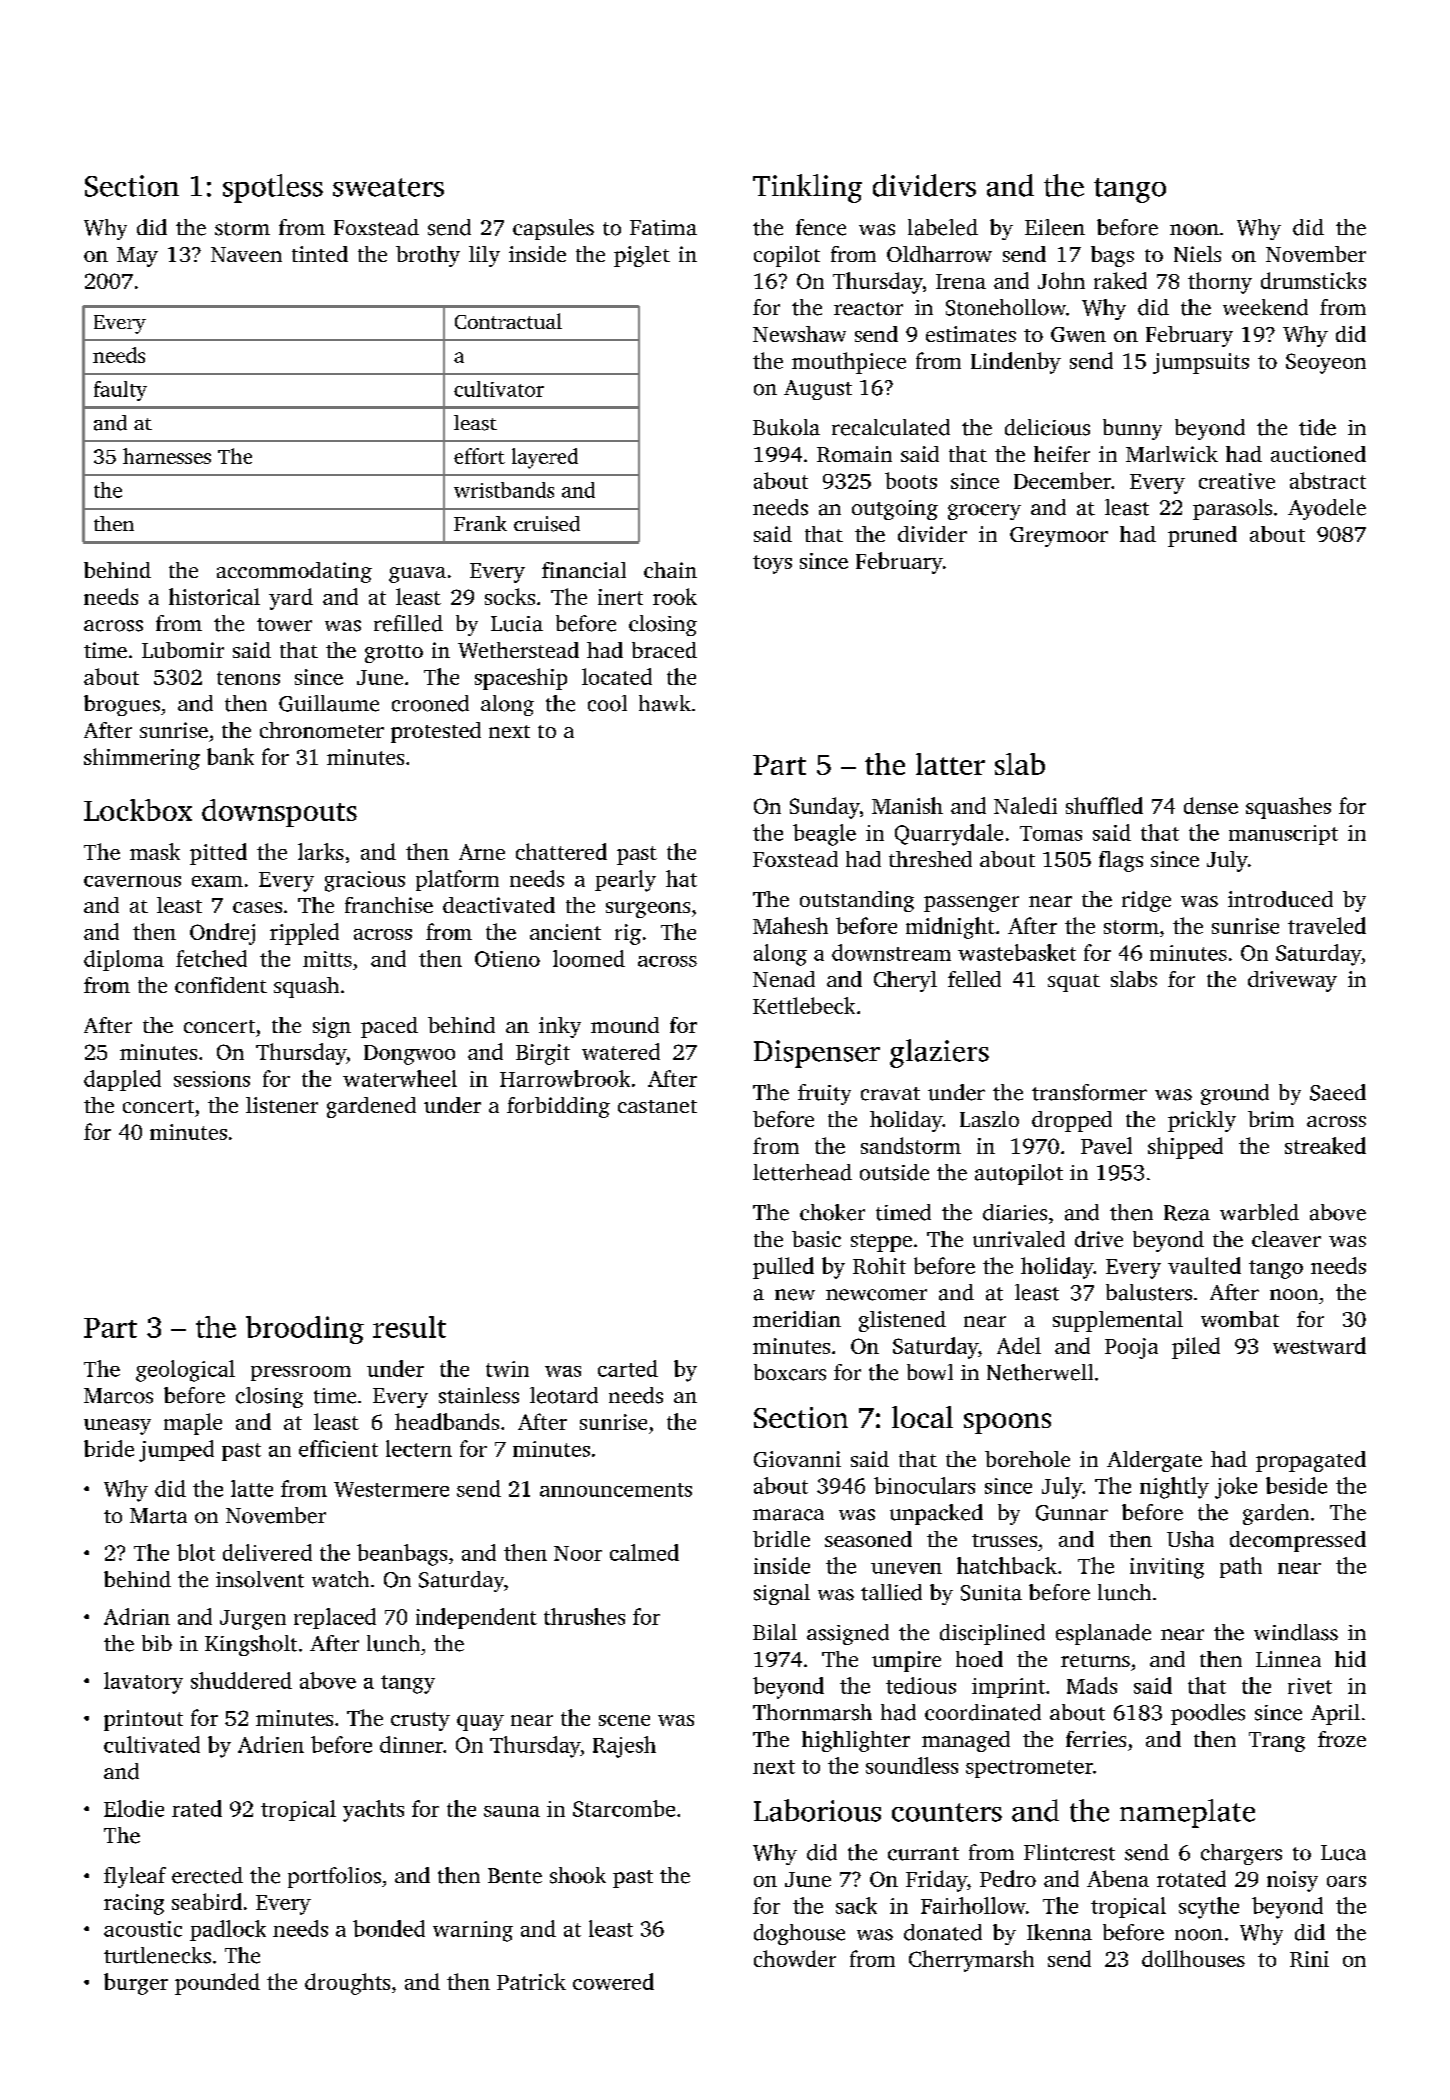 The width and height of the screenshot is (1450, 2100). I want to click on pruned, so click(1202, 536).
